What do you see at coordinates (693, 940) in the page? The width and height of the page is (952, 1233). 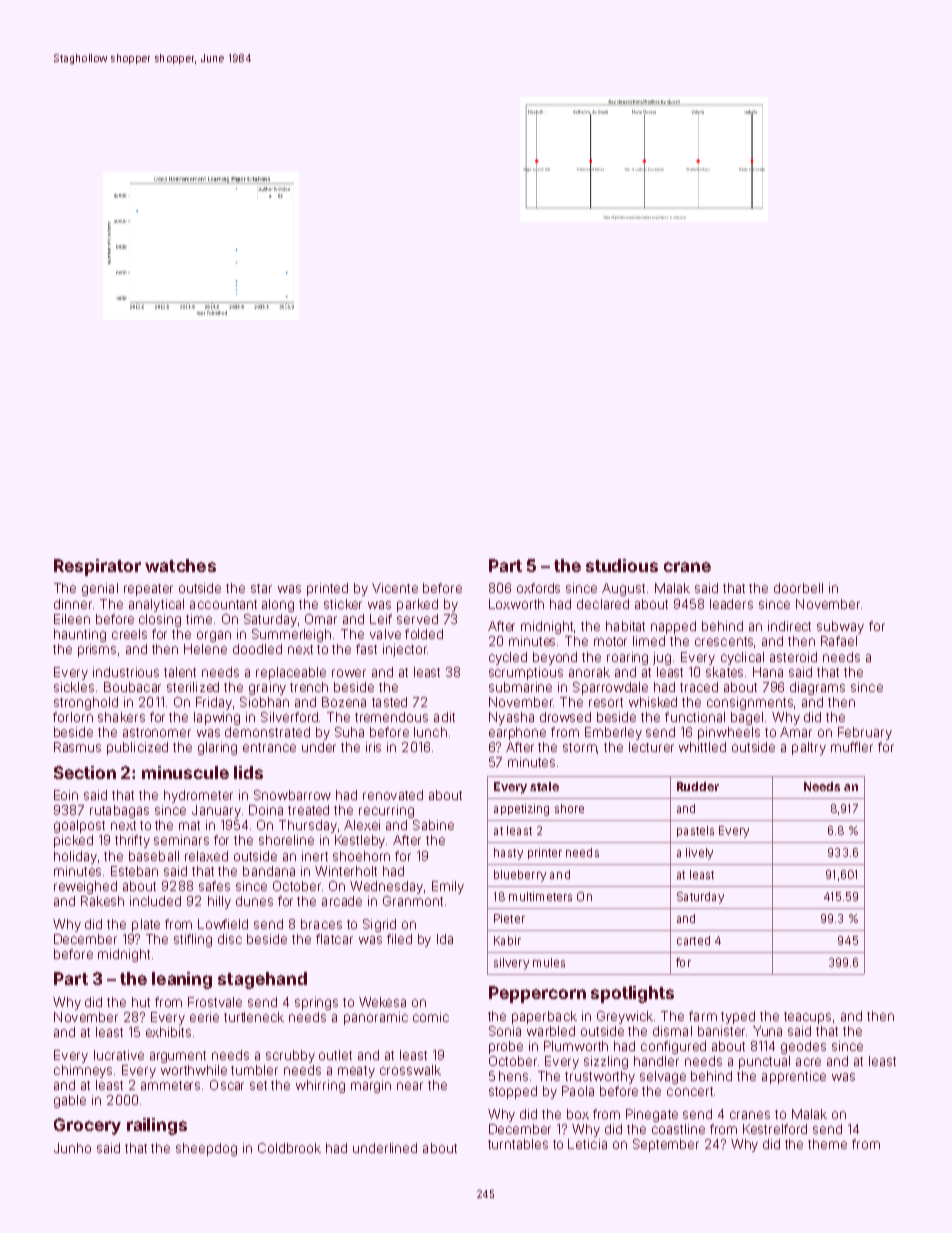 I see `carted` at bounding box center [693, 940].
